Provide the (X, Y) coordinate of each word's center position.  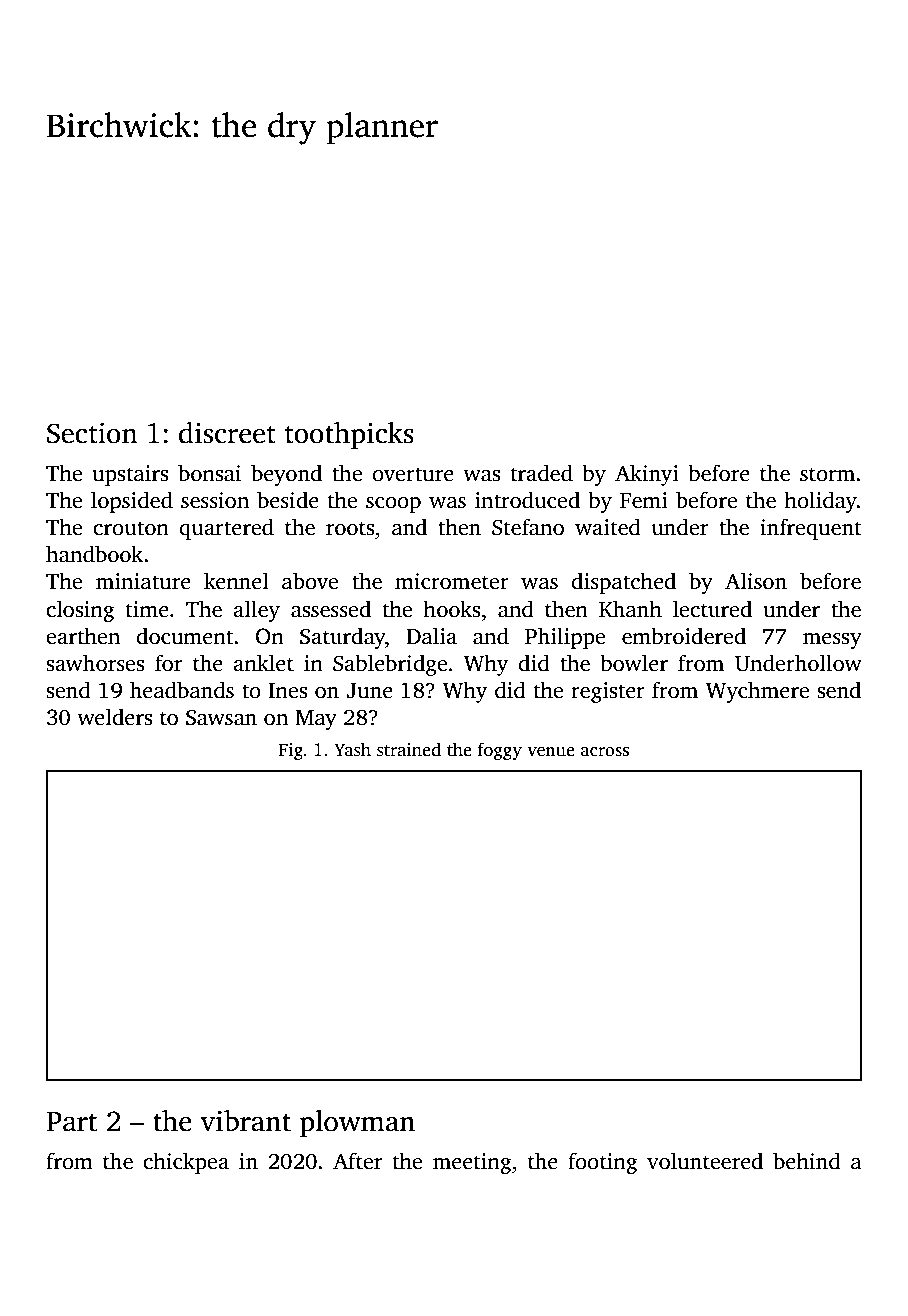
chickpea (186, 1163)
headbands (182, 690)
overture (413, 474)
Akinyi (647, 475)
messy (832, 641)
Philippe (565, 638)
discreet (227, 433)
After (357, 1161)
